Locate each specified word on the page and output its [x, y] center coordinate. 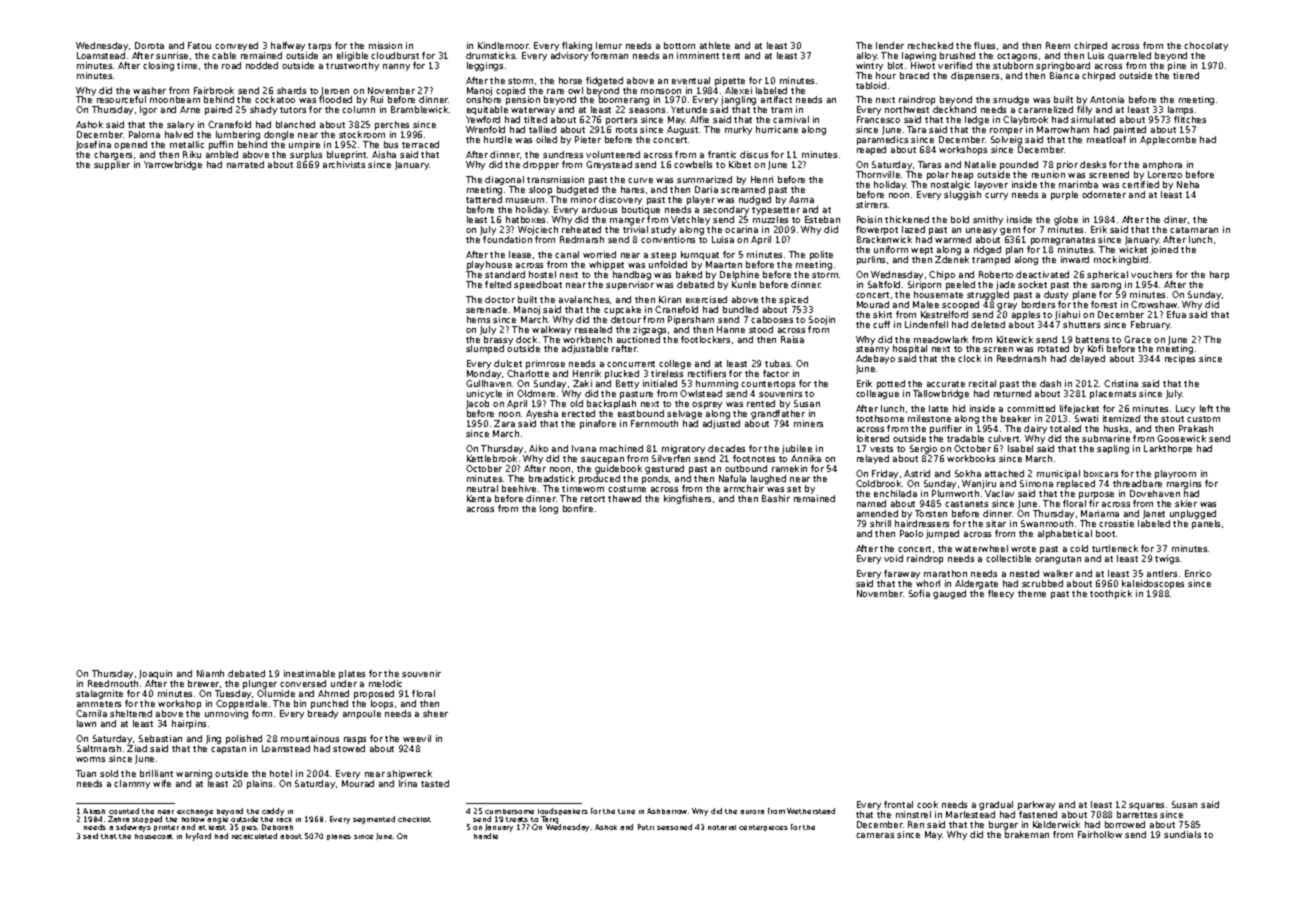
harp [1219, 275]
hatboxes [525, 219]
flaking [577, 46]
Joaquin [155, 674]
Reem [1058, 45]
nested [1024, 573]
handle [486, 836]
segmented [374, 820]
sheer [435, 713]
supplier [112, 165]
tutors [293, 110]
